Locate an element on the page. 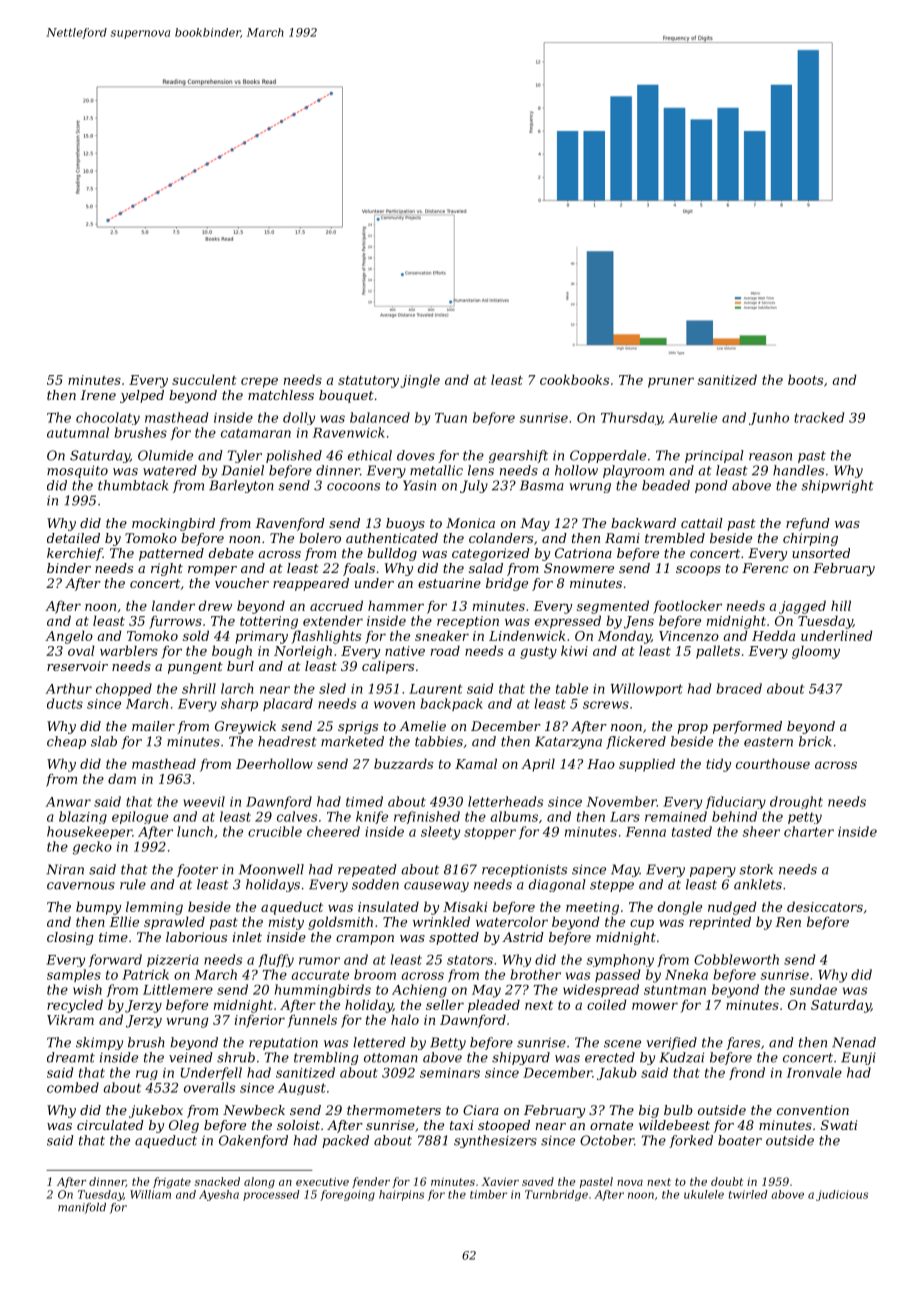 The image size is (924, 1308). crepe is located at coordinates (259, 382).
